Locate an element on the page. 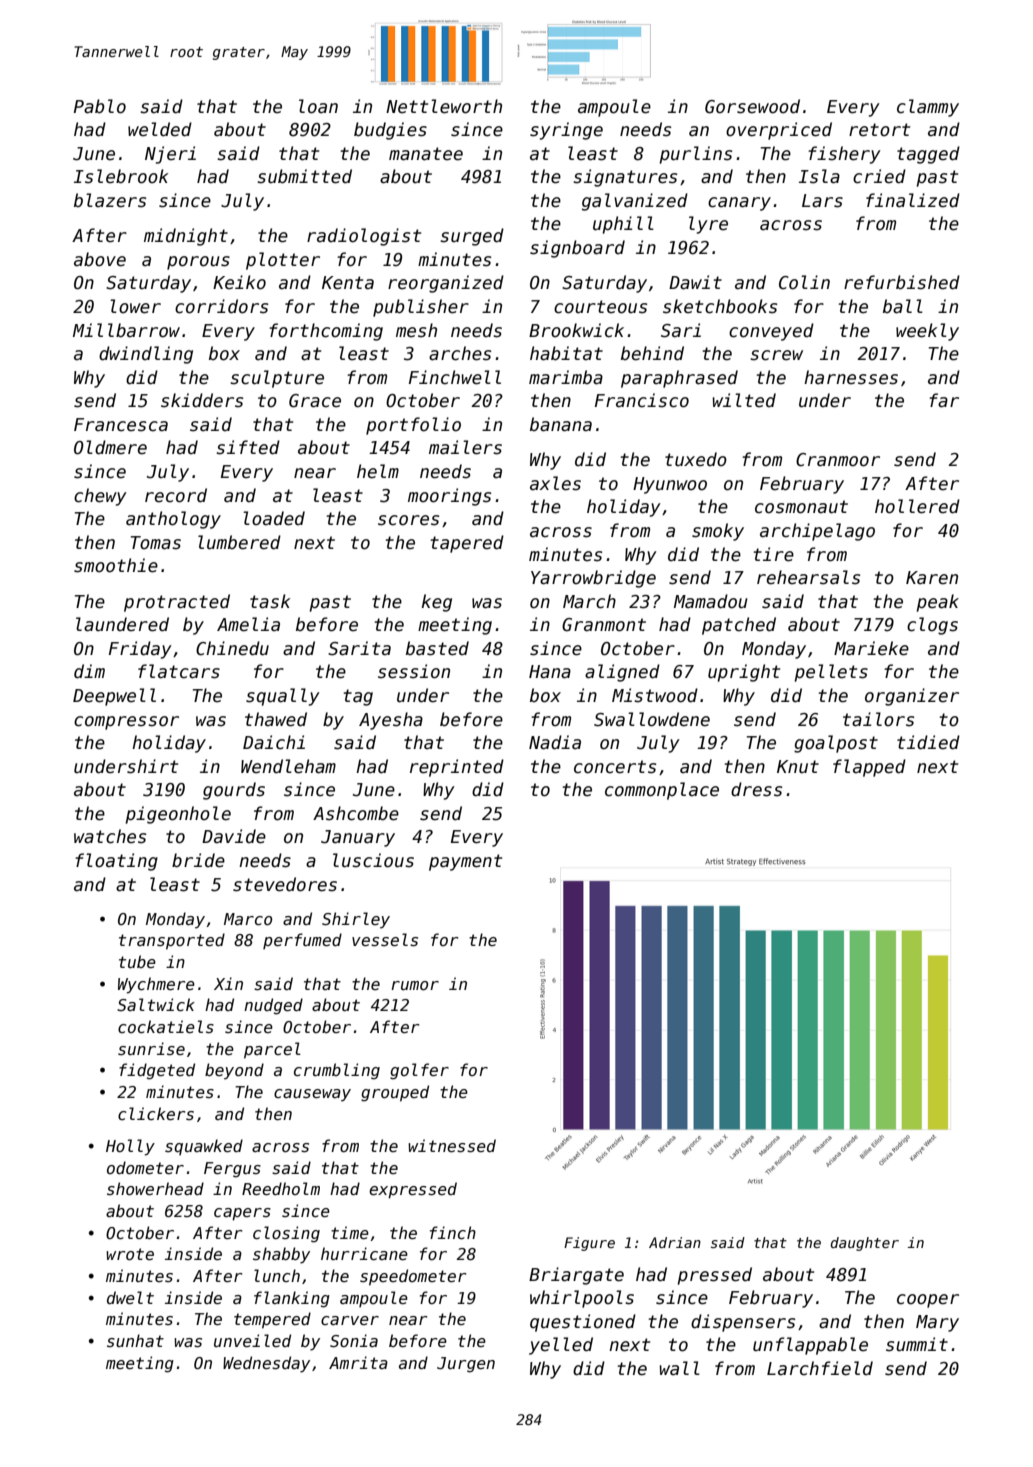 The height and width of the document is (1467, 1033). odometer is located at coordinates (145, 1167).
